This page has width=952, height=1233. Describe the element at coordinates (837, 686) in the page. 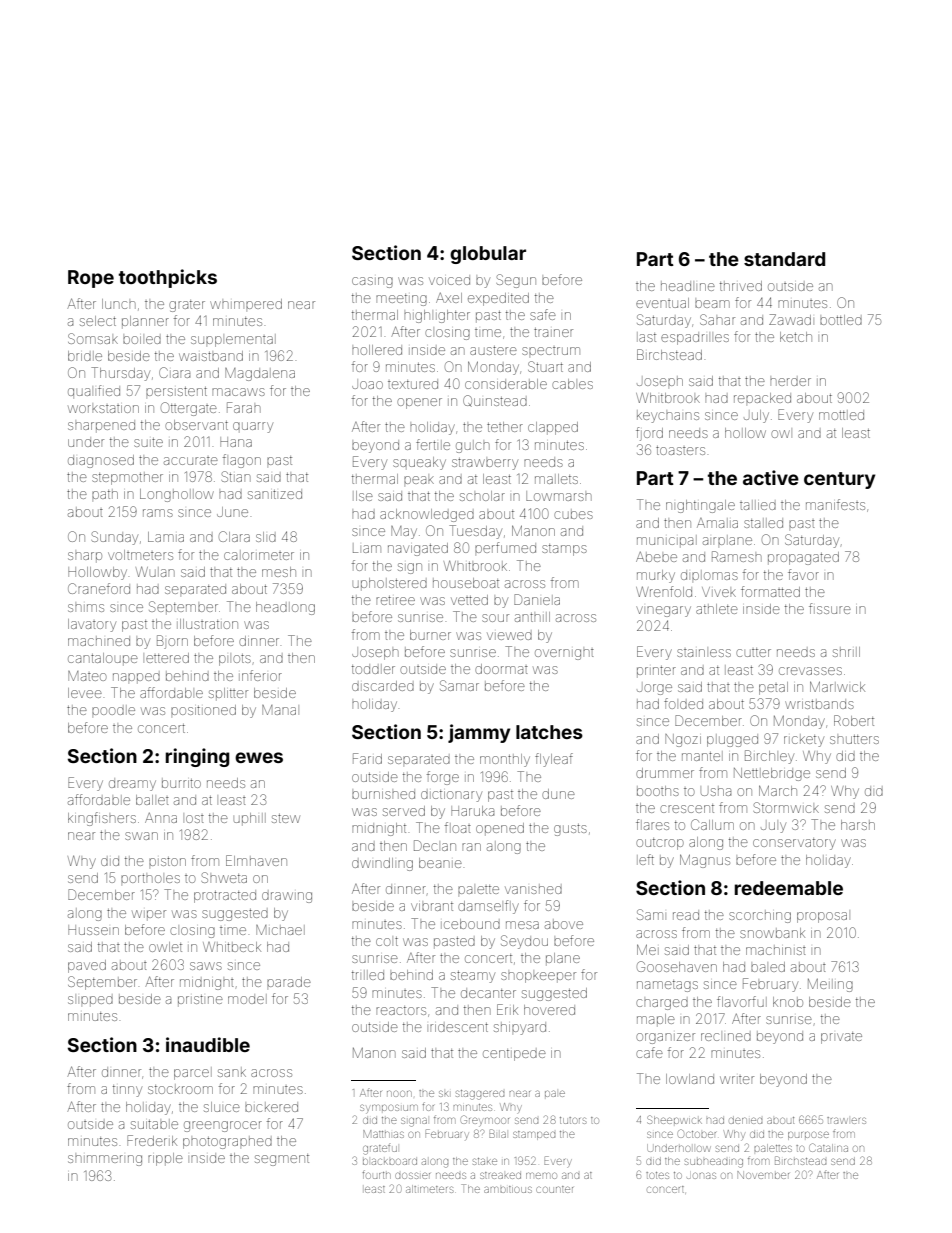

I see `Marlwick` at that location.
